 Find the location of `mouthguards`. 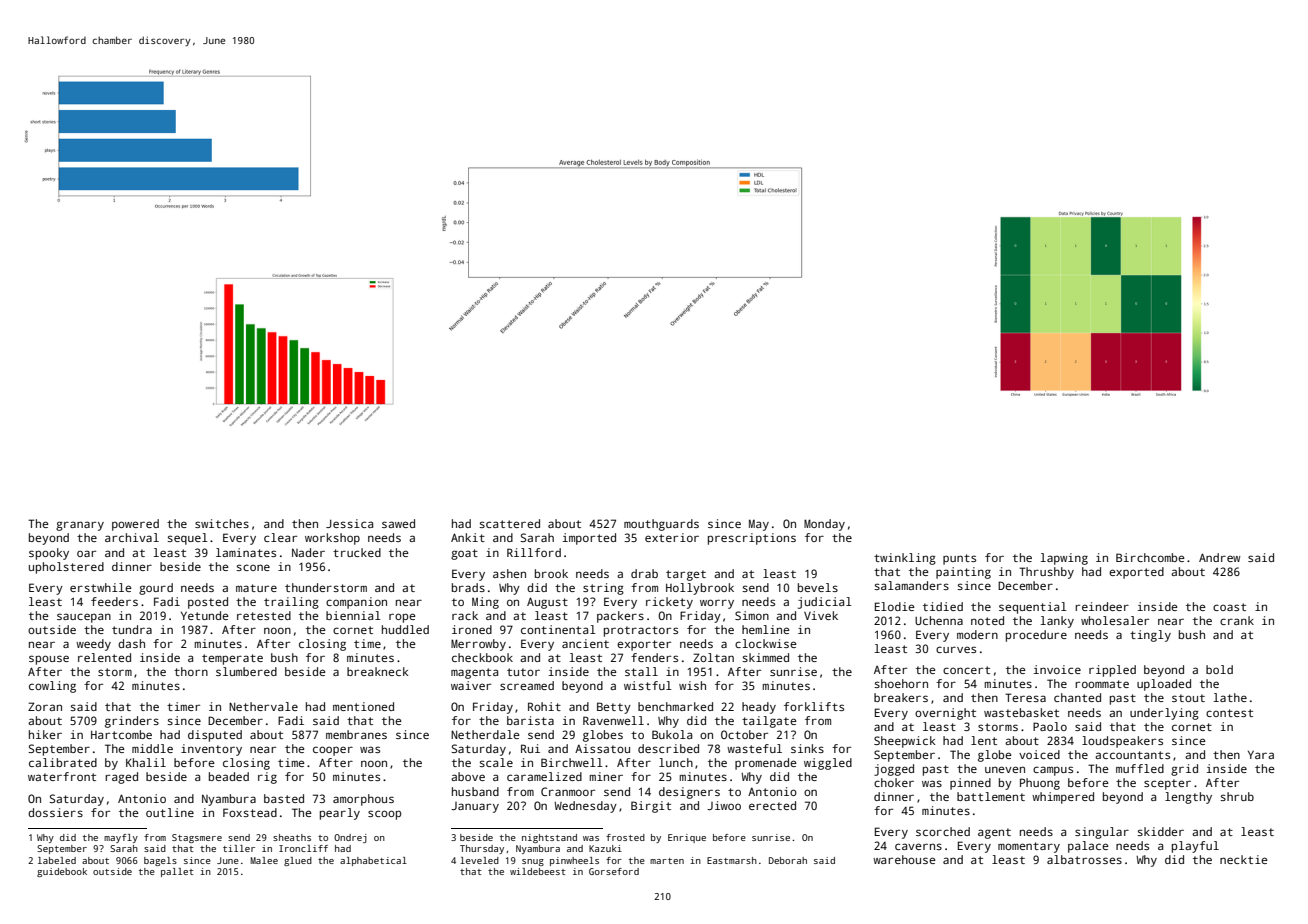

mouthguards is located at coordinates (661, 525).
